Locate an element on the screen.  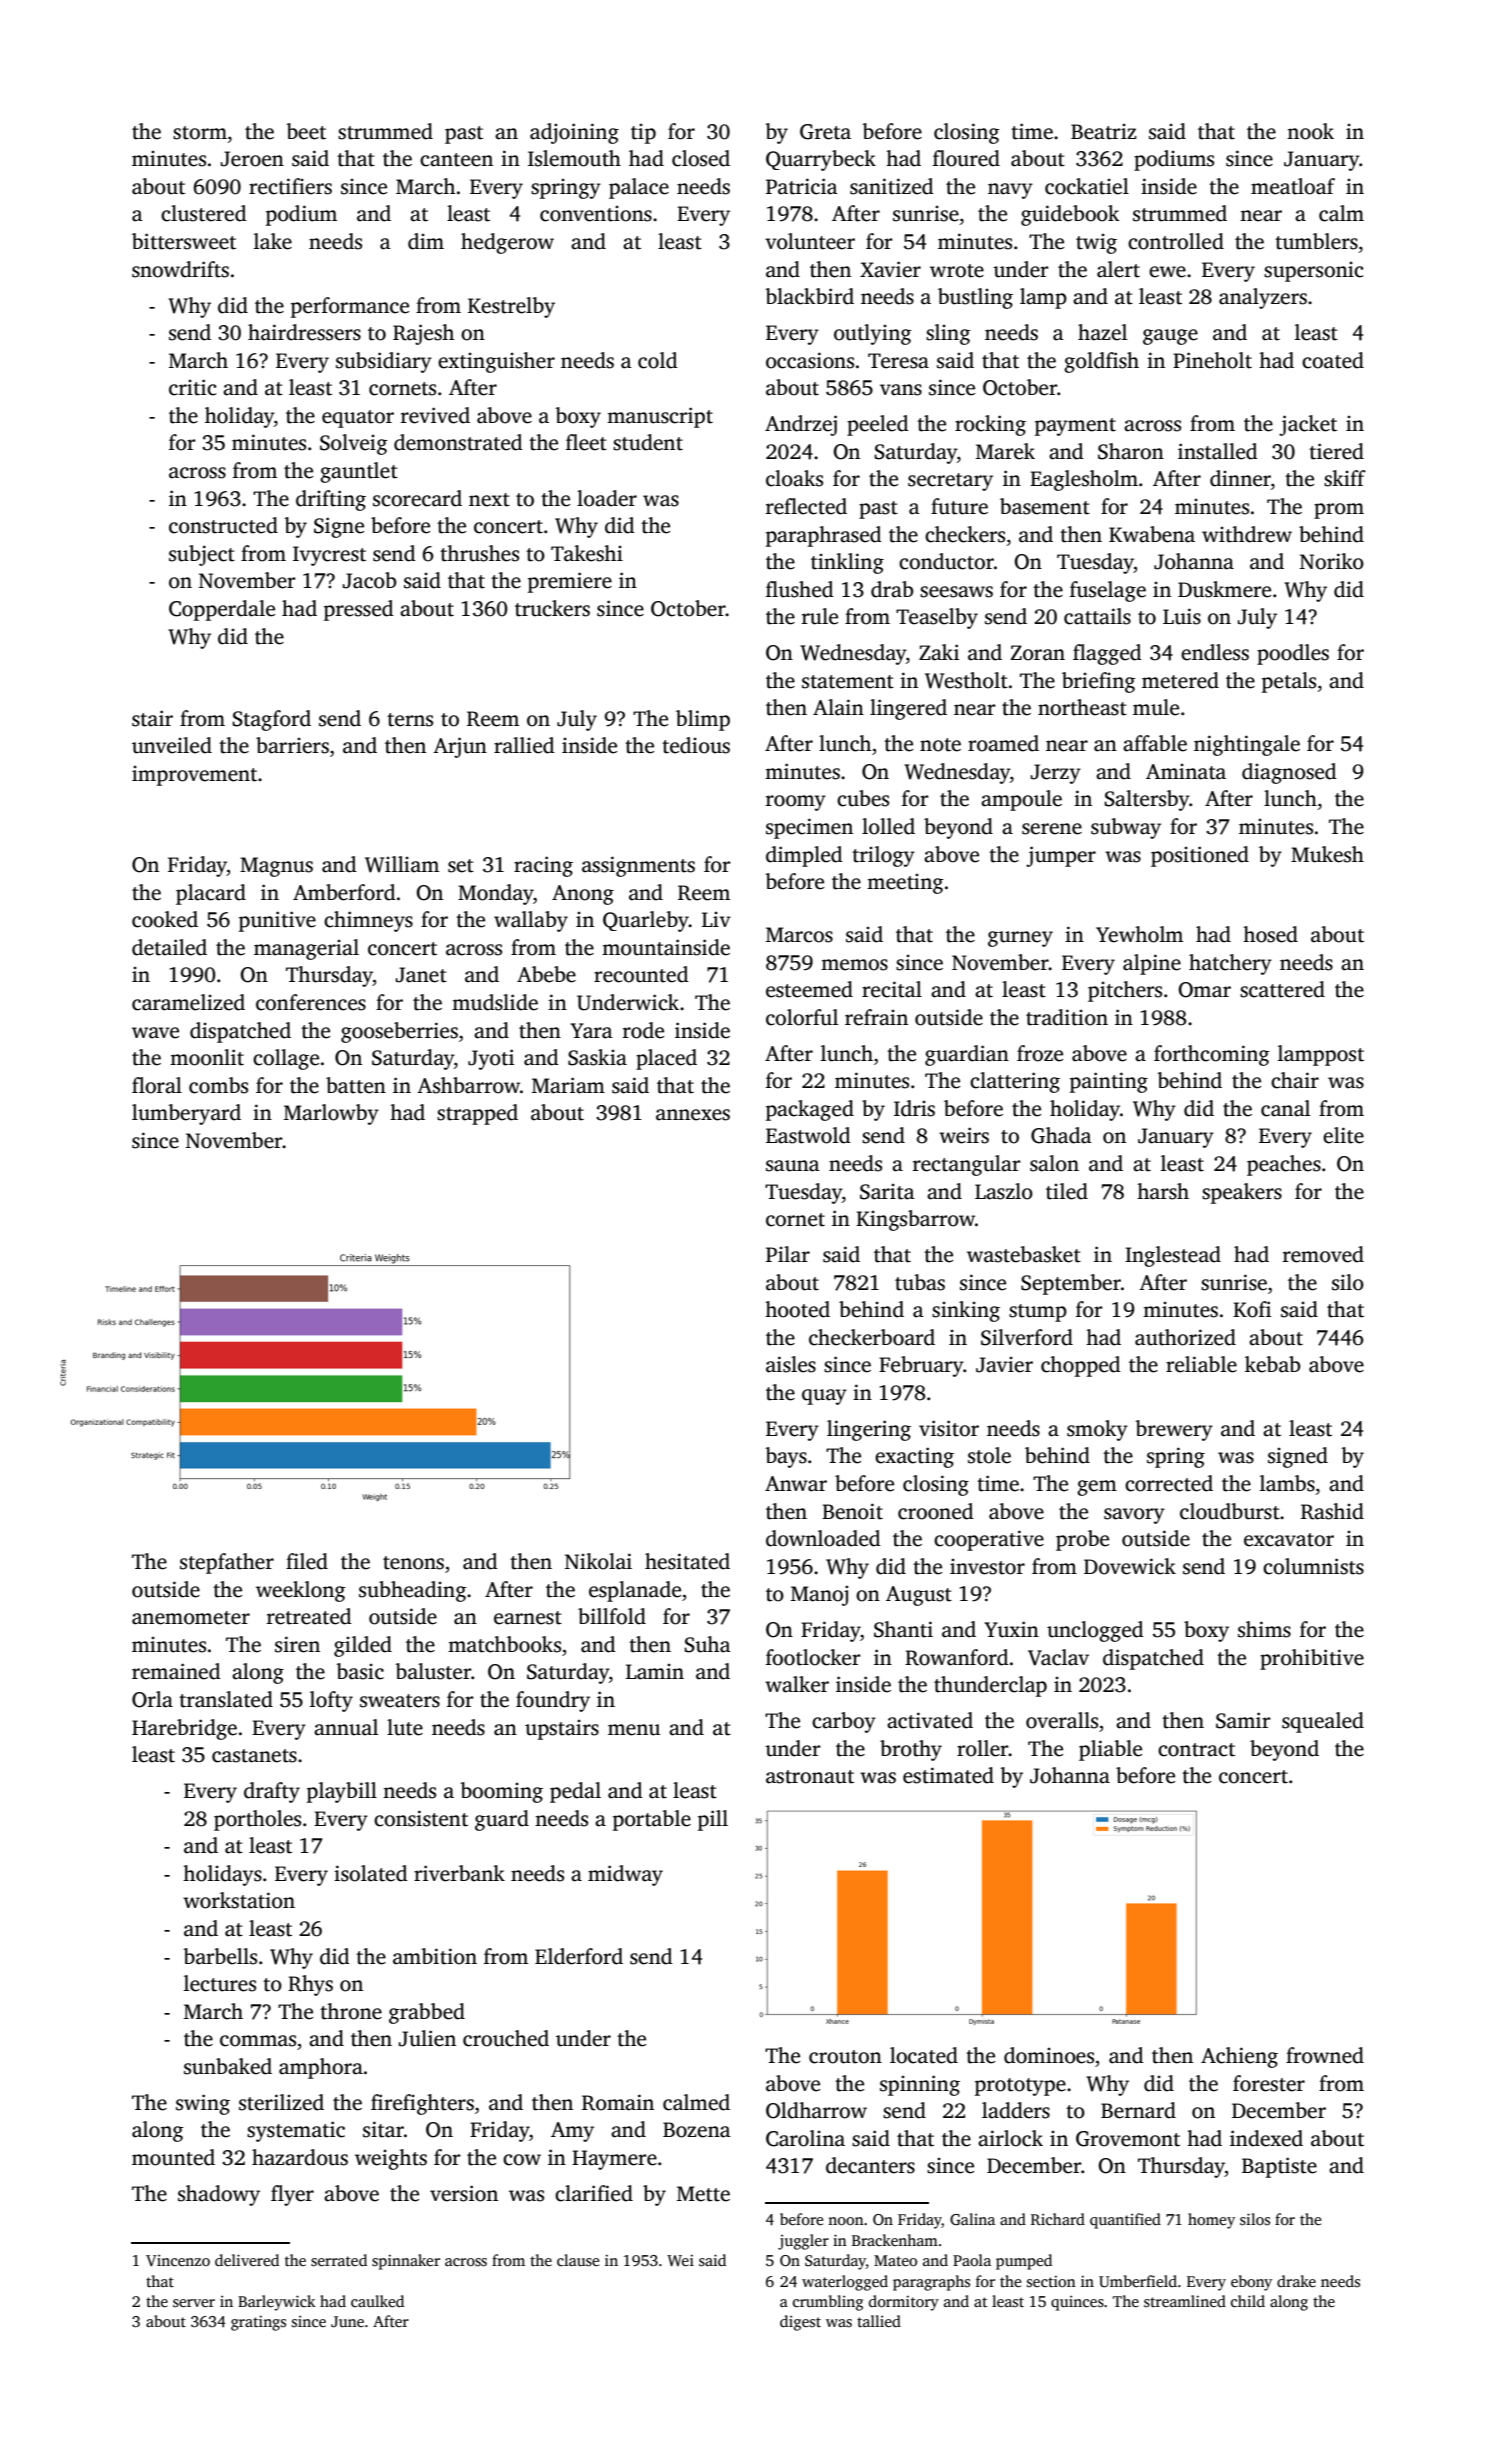
menu is located at coordinates (634, 1730).
